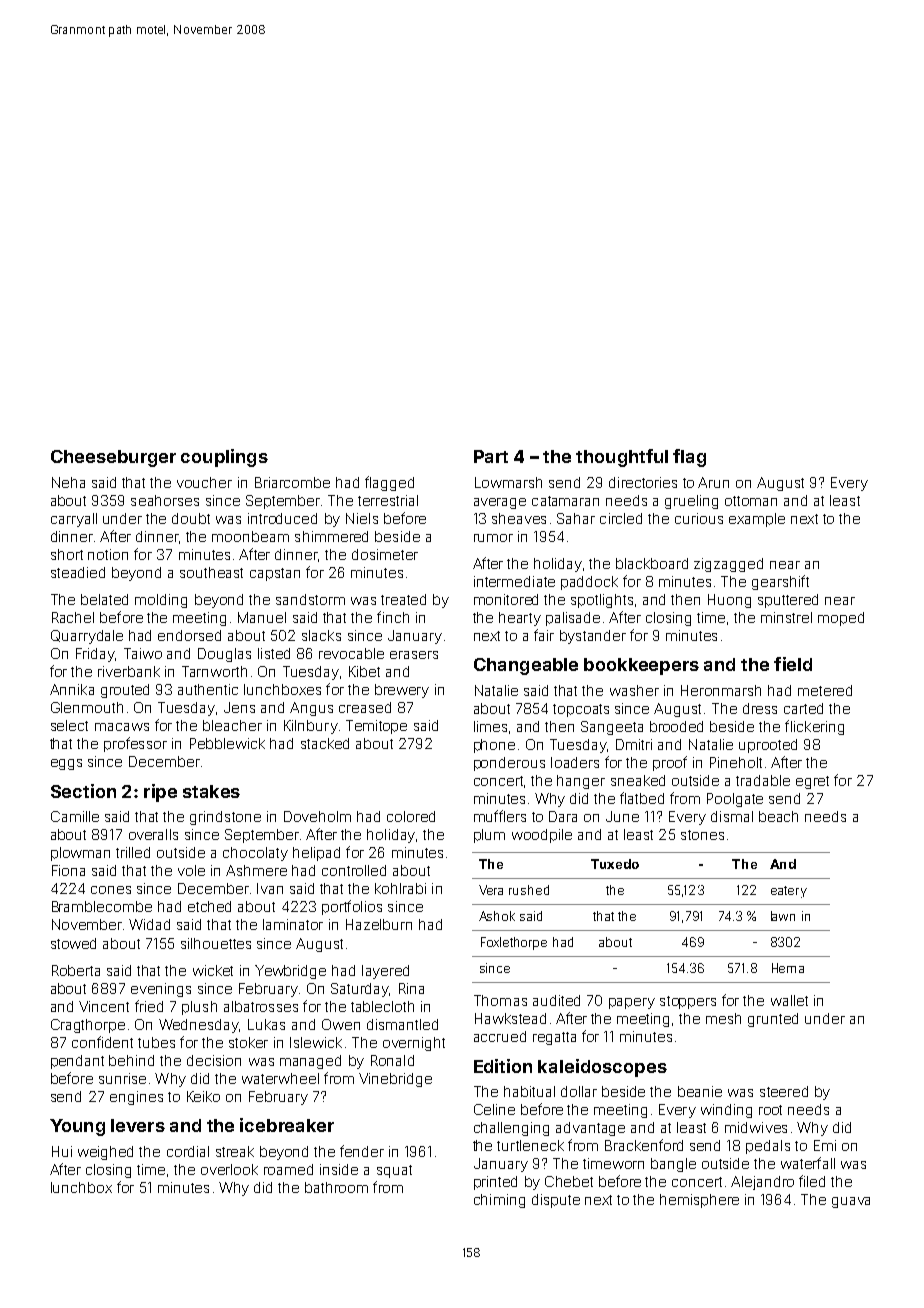 The image size is (924, 1308). I want to click on decision, so click(214, 1060).
